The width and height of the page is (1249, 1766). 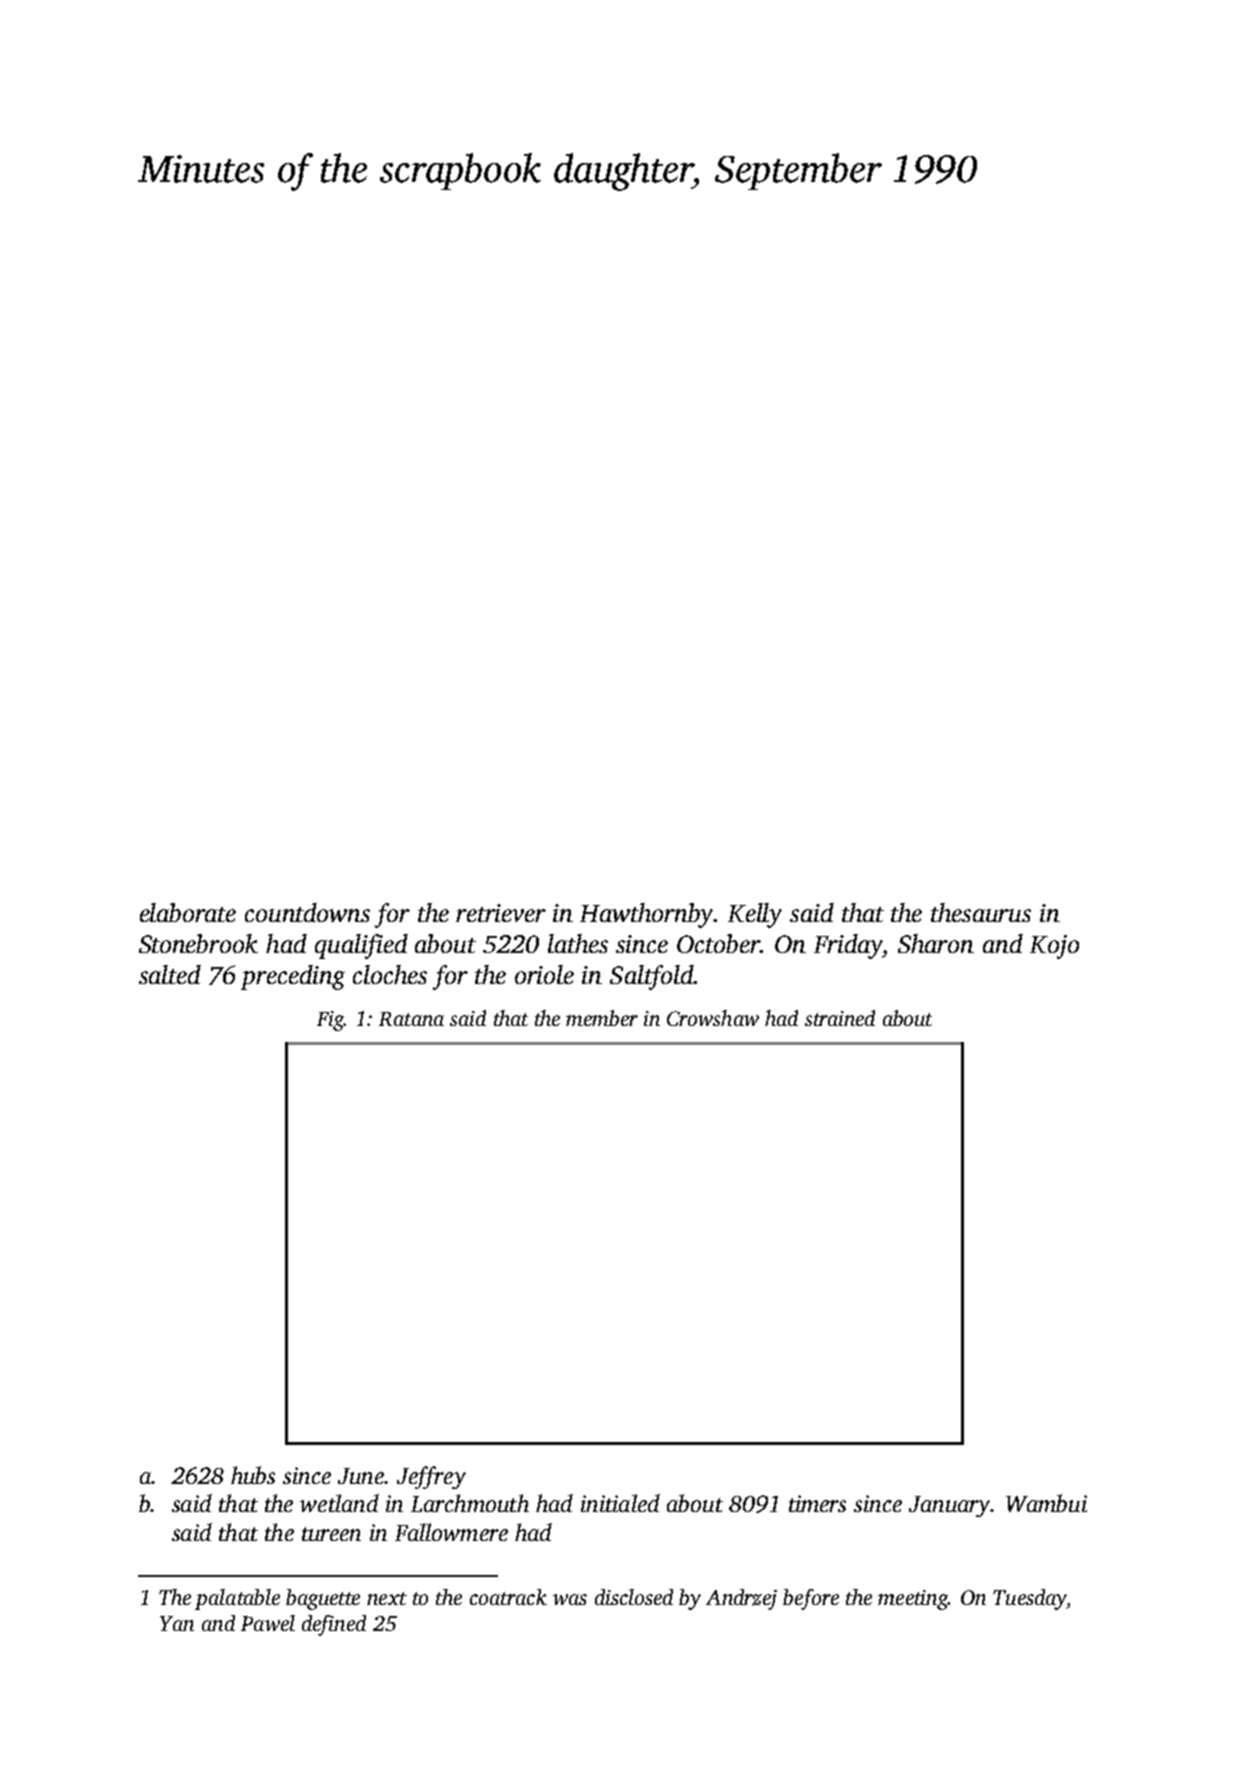 I want to click on elaborate, so click(x=188, y=912).
